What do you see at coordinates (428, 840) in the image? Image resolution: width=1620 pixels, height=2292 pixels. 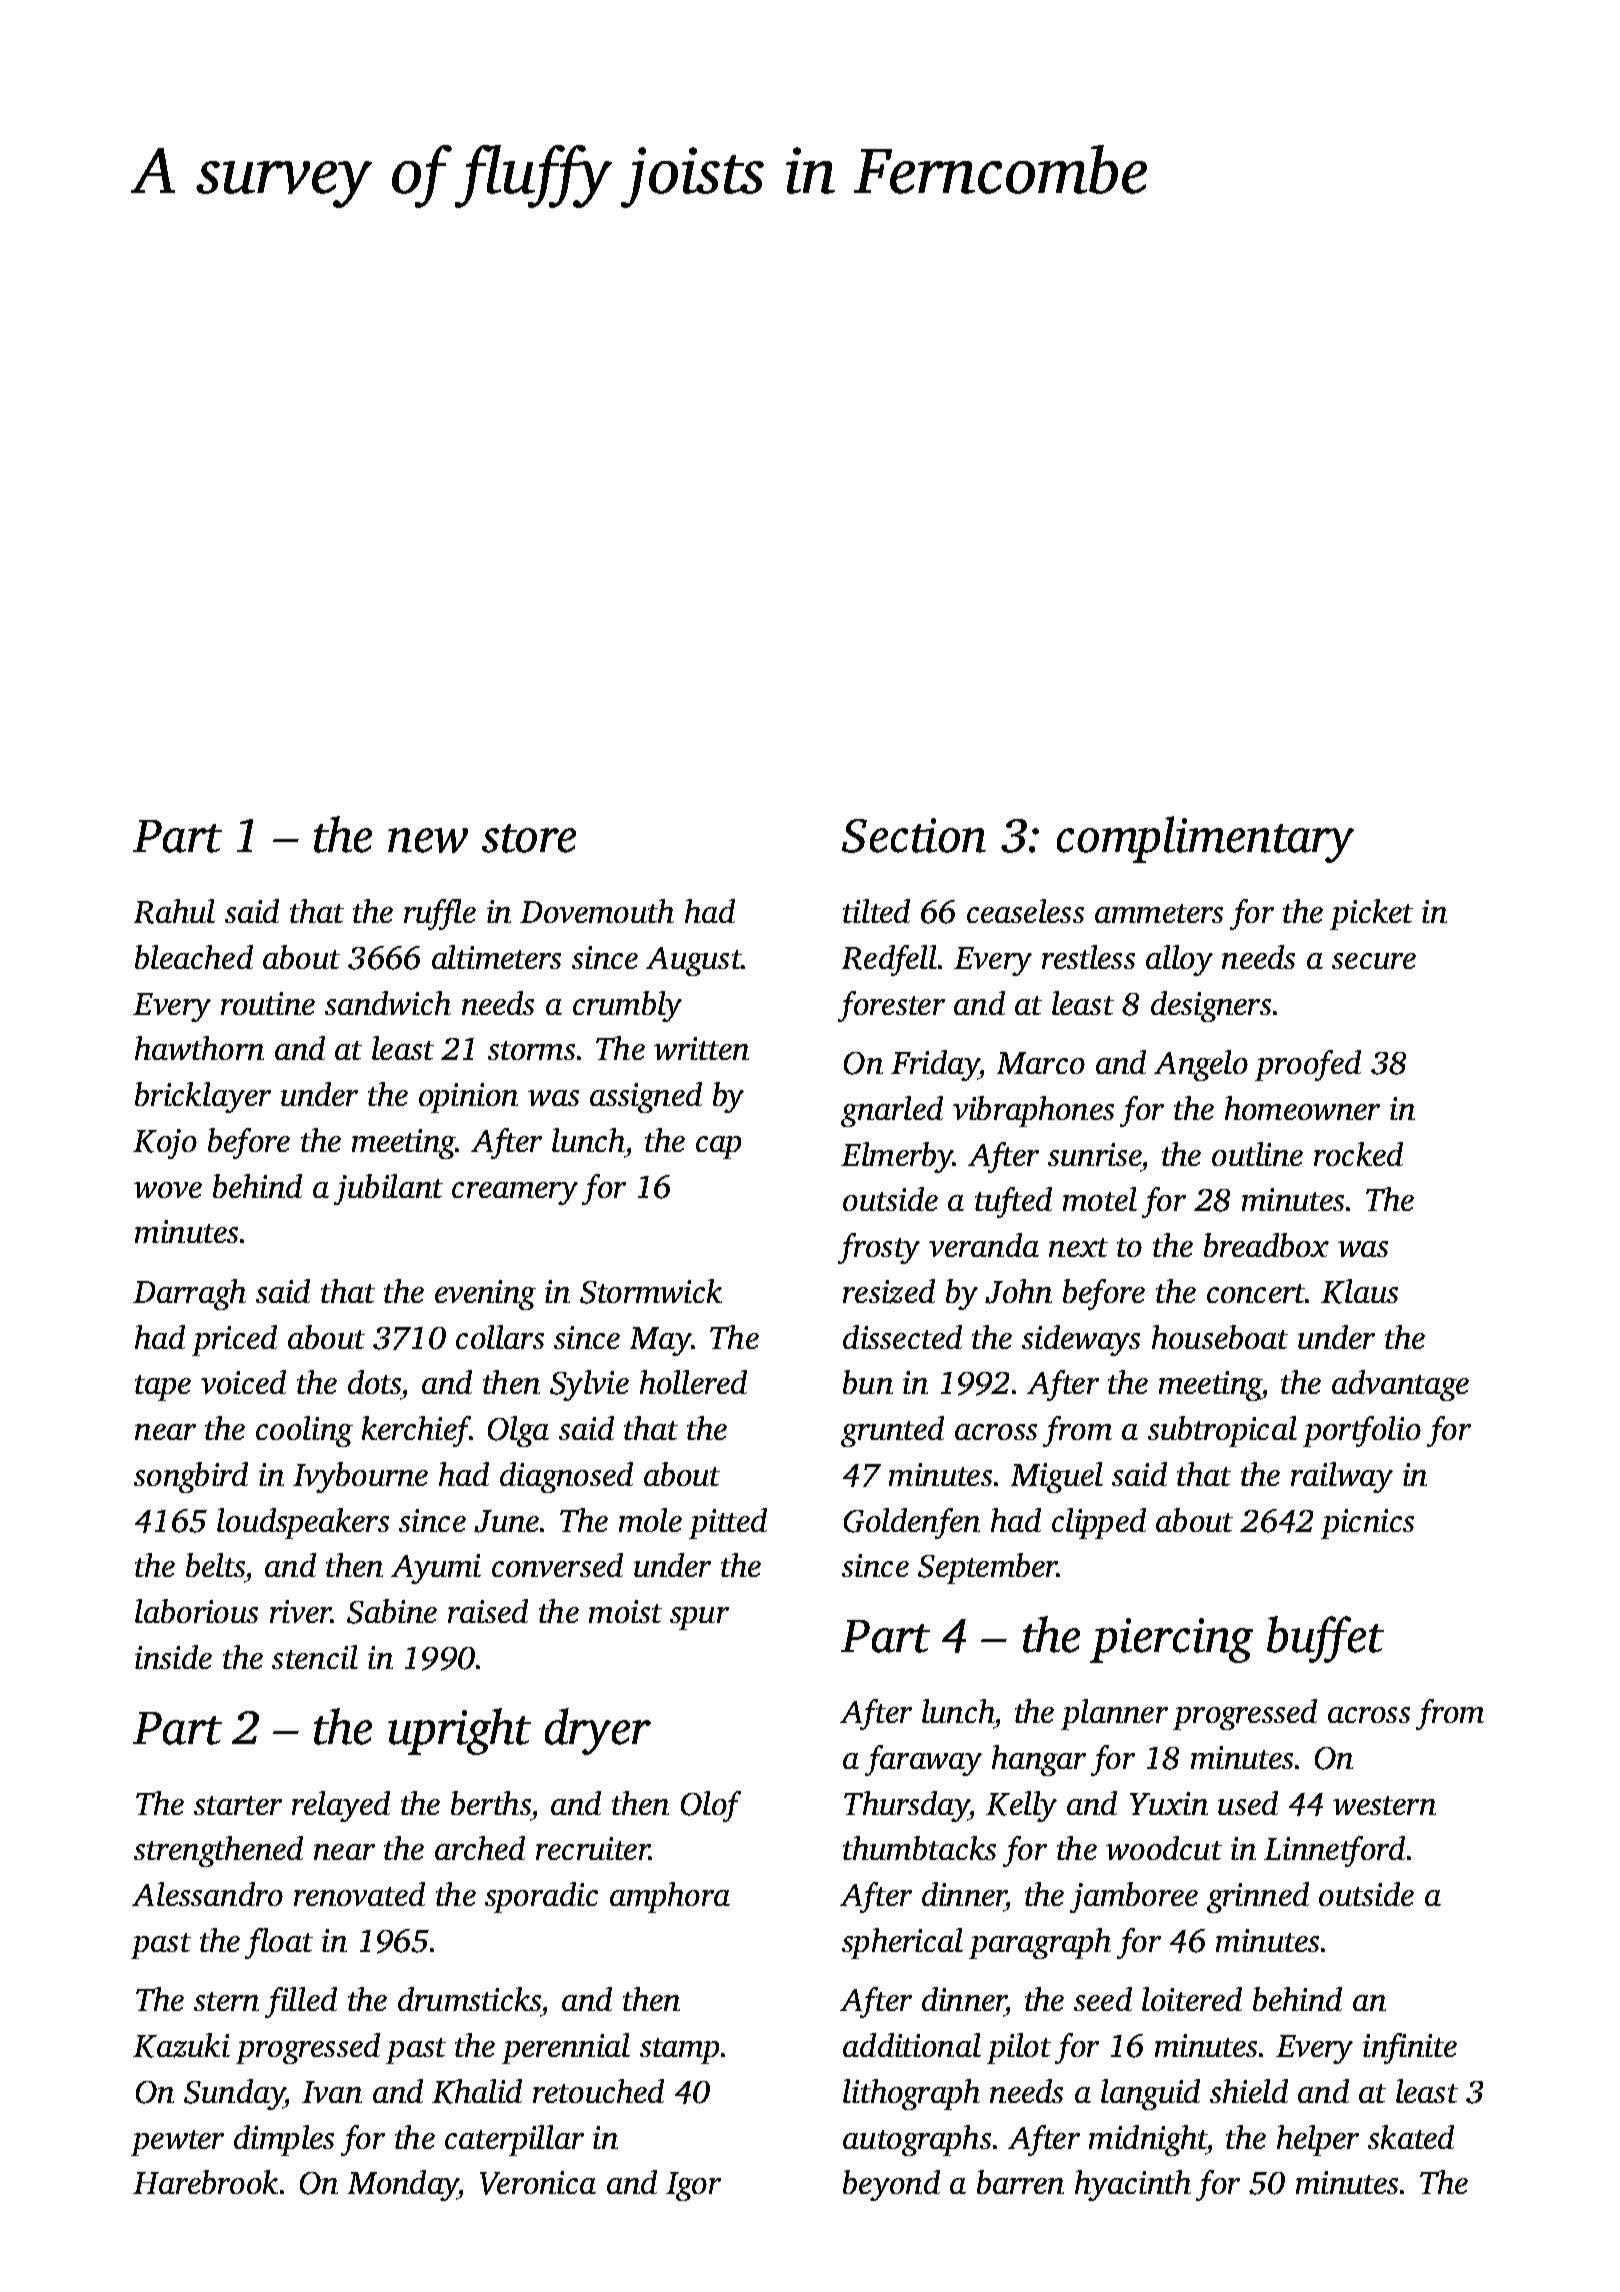 I see `new` at bounding box center [428, 840].
